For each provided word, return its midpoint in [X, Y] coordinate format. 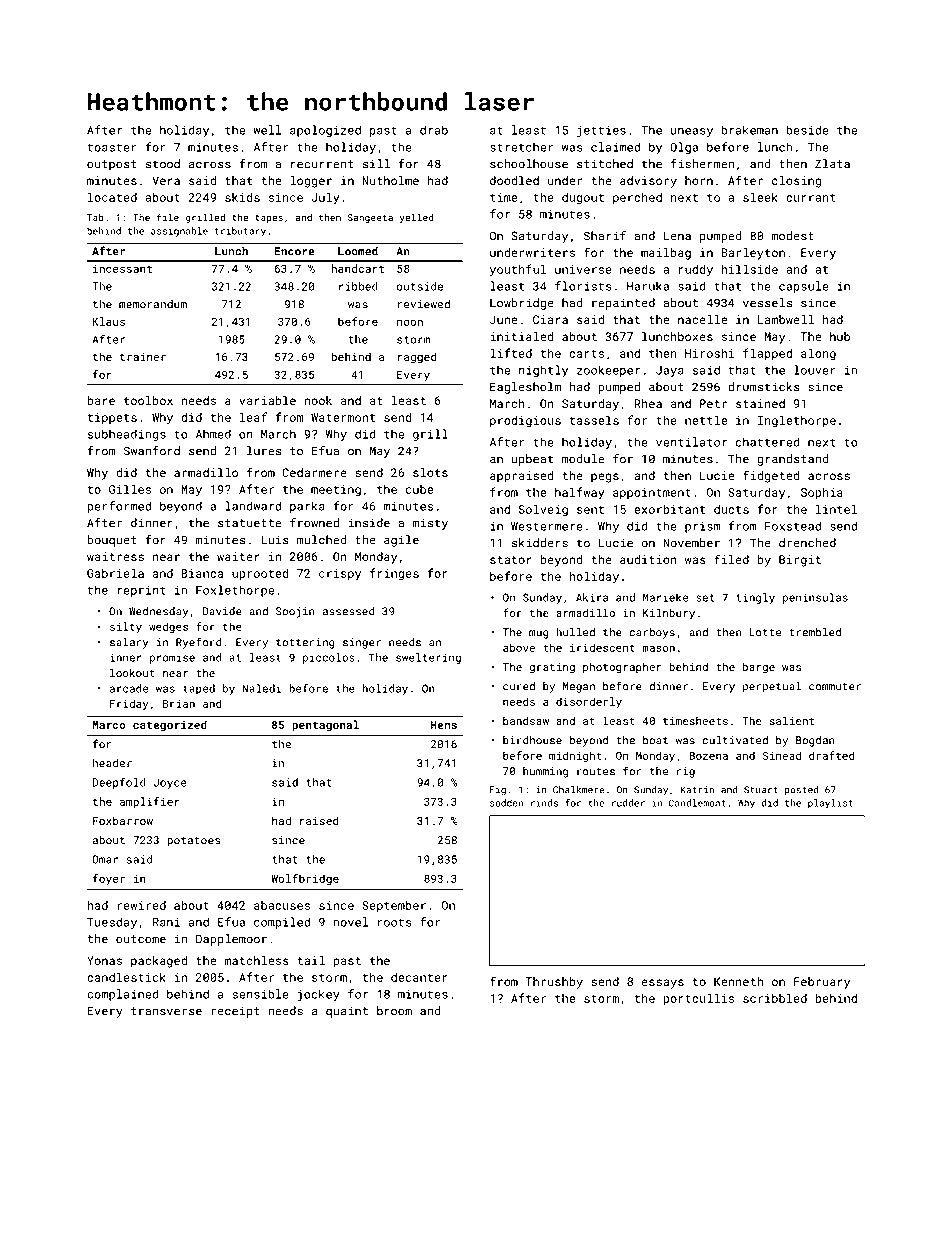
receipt [235, 1012]
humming [545, 772]
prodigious [525, 421]
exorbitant [669, 509]
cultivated [735, 740]
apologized [325, 131]
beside [807, 130]
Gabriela [115, 573]
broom [394, 1011]
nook [318, 400]
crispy [340, 575]
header [112, 763]
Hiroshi [709, 353]
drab [434, 130]
